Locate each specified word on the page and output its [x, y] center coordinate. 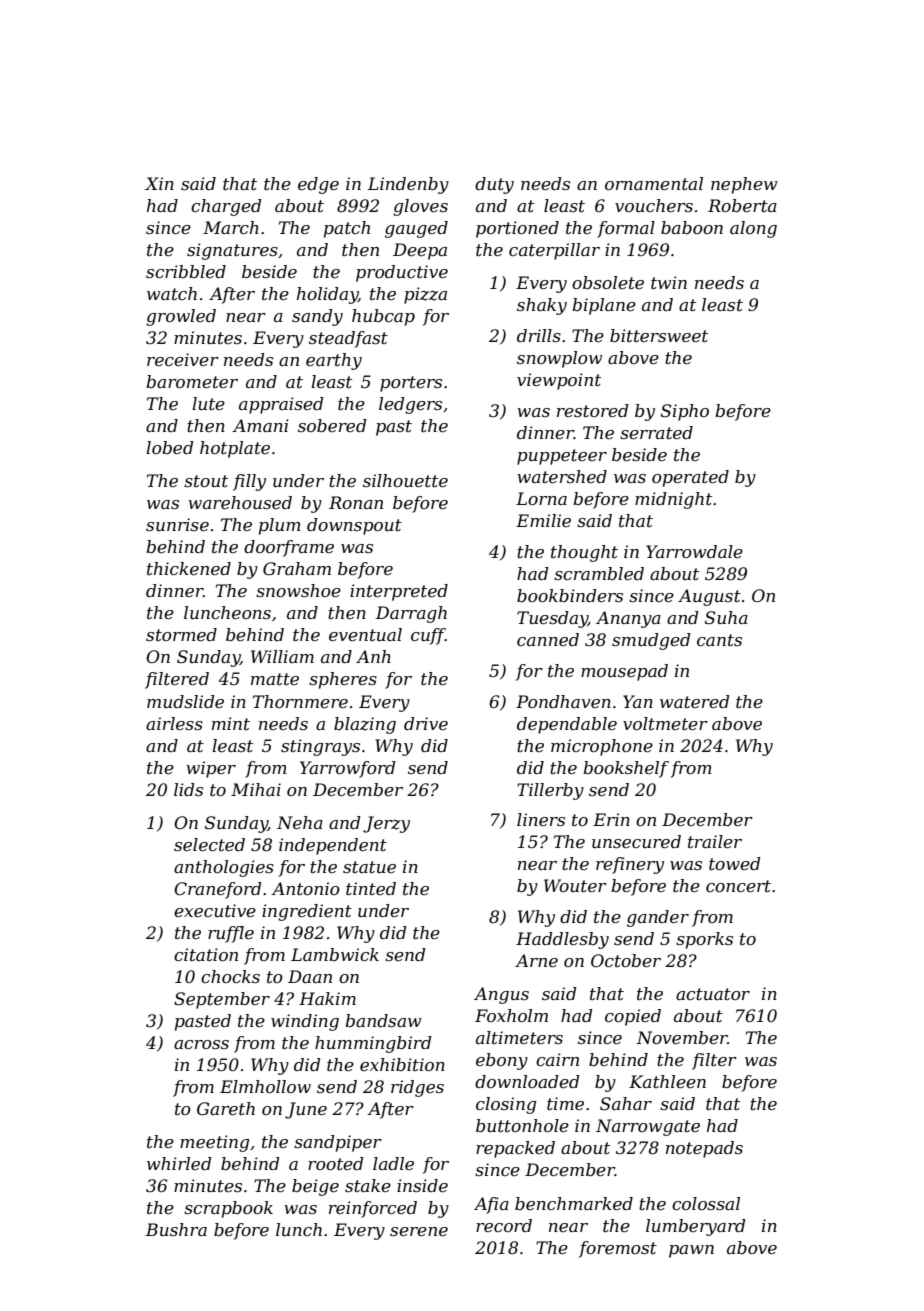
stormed [181, 634]
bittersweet [659, 335]
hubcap [383, 317]
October [626, 960]
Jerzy [386, 824]
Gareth [226, 1108]
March [231, 227]
